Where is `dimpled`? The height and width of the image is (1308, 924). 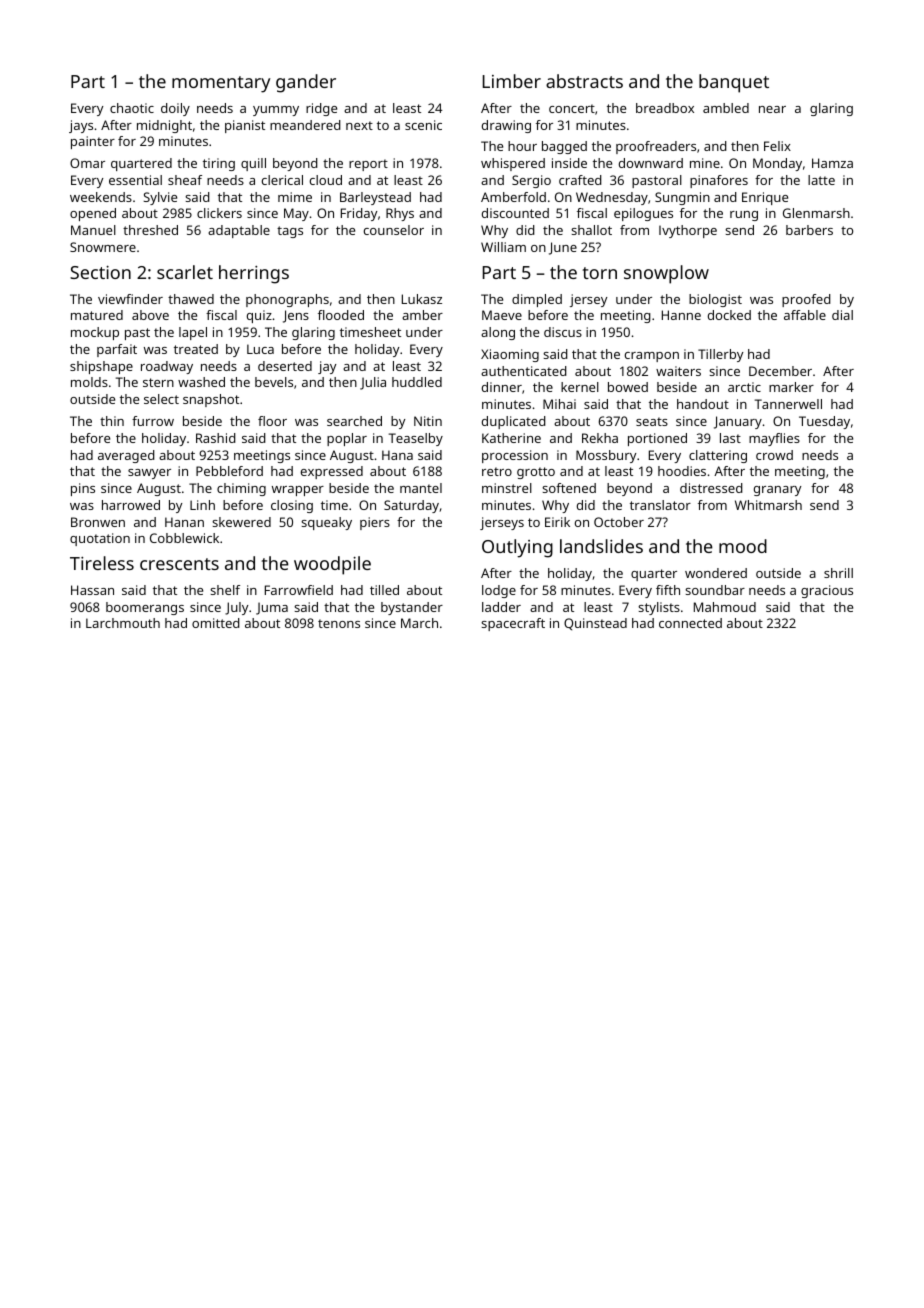
dimpled is located at coordinates (537, 300).
